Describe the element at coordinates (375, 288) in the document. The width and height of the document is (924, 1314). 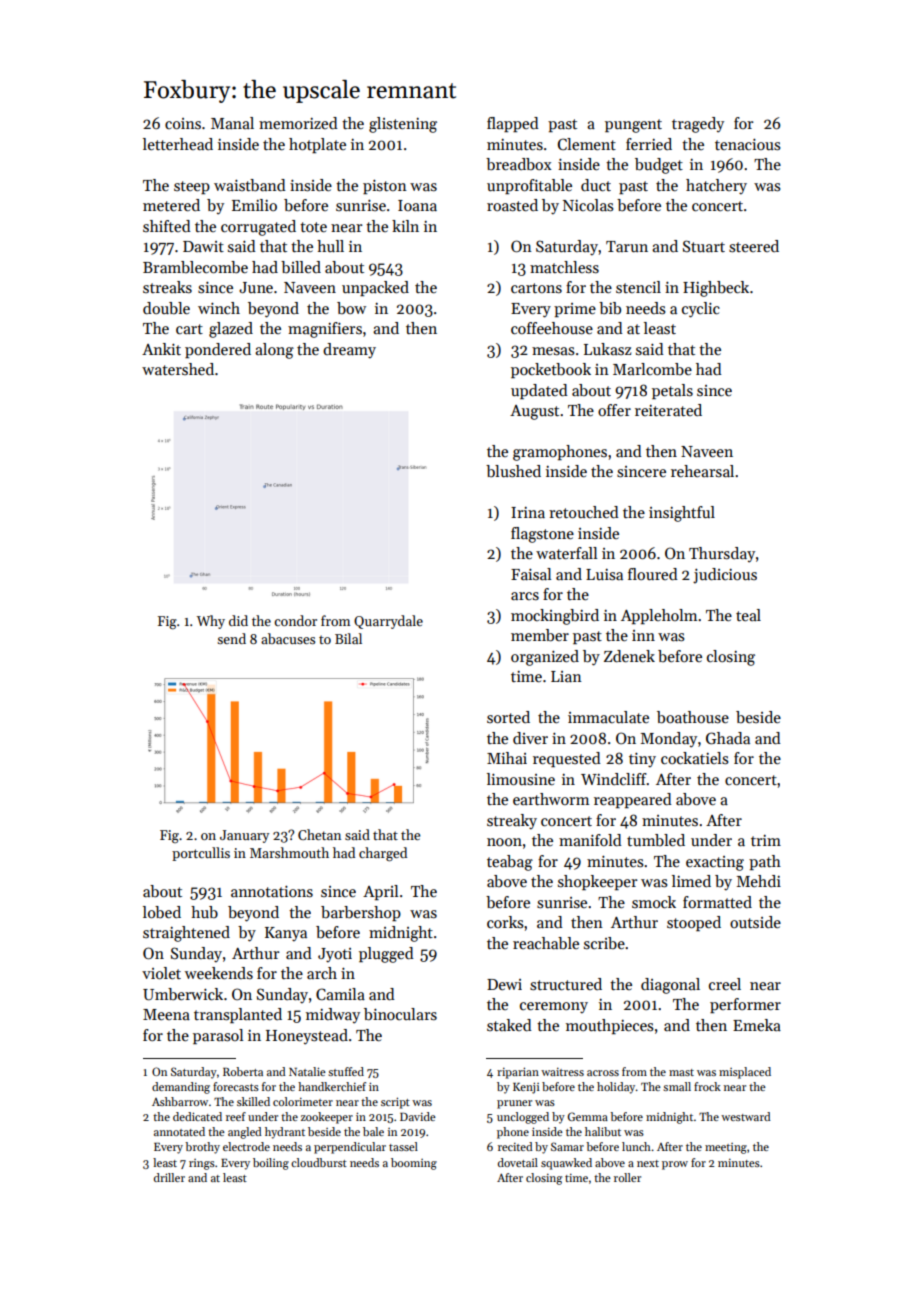
I see `unpacked` at that location.
